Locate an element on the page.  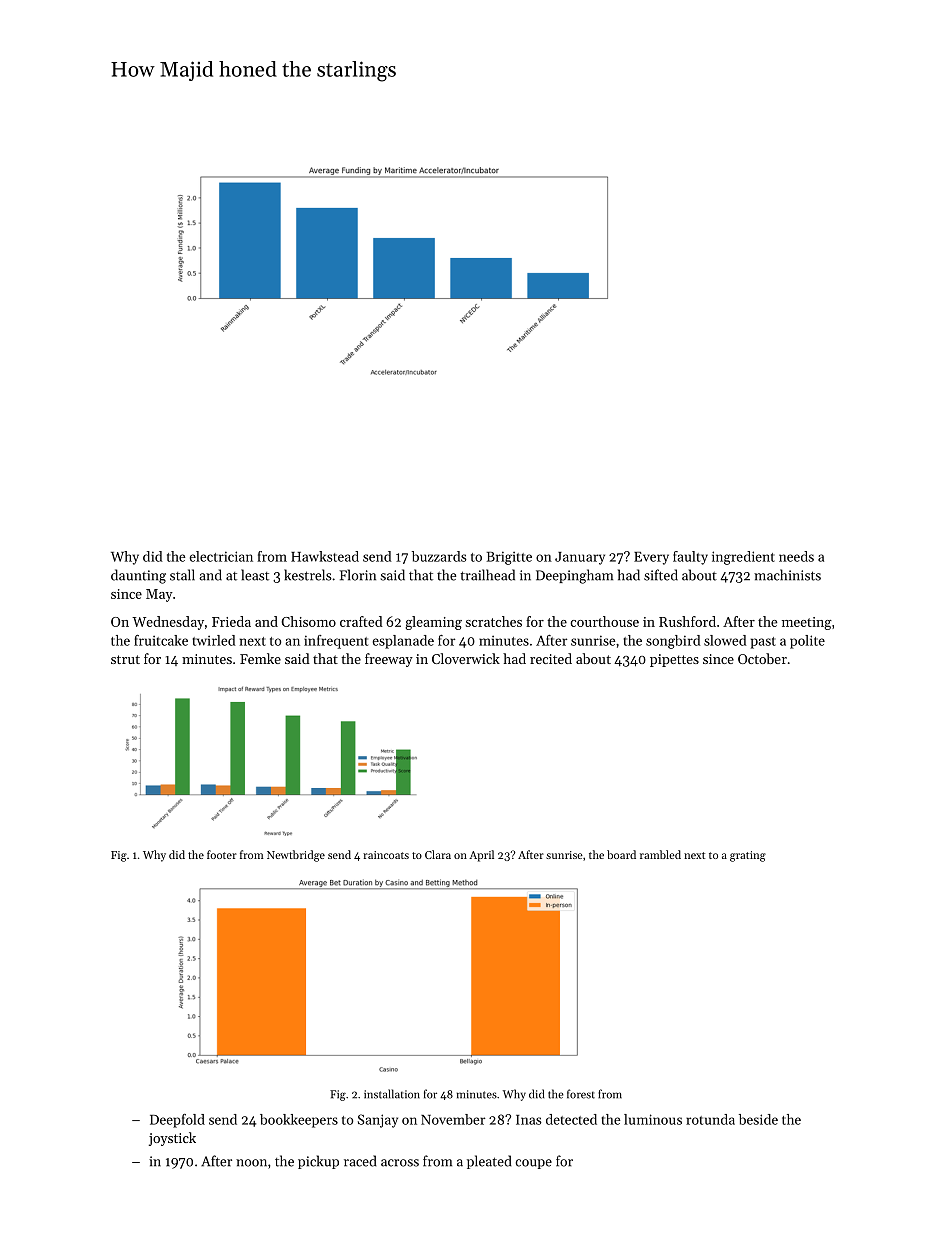
electrician is located at coordinates (221, 556).
